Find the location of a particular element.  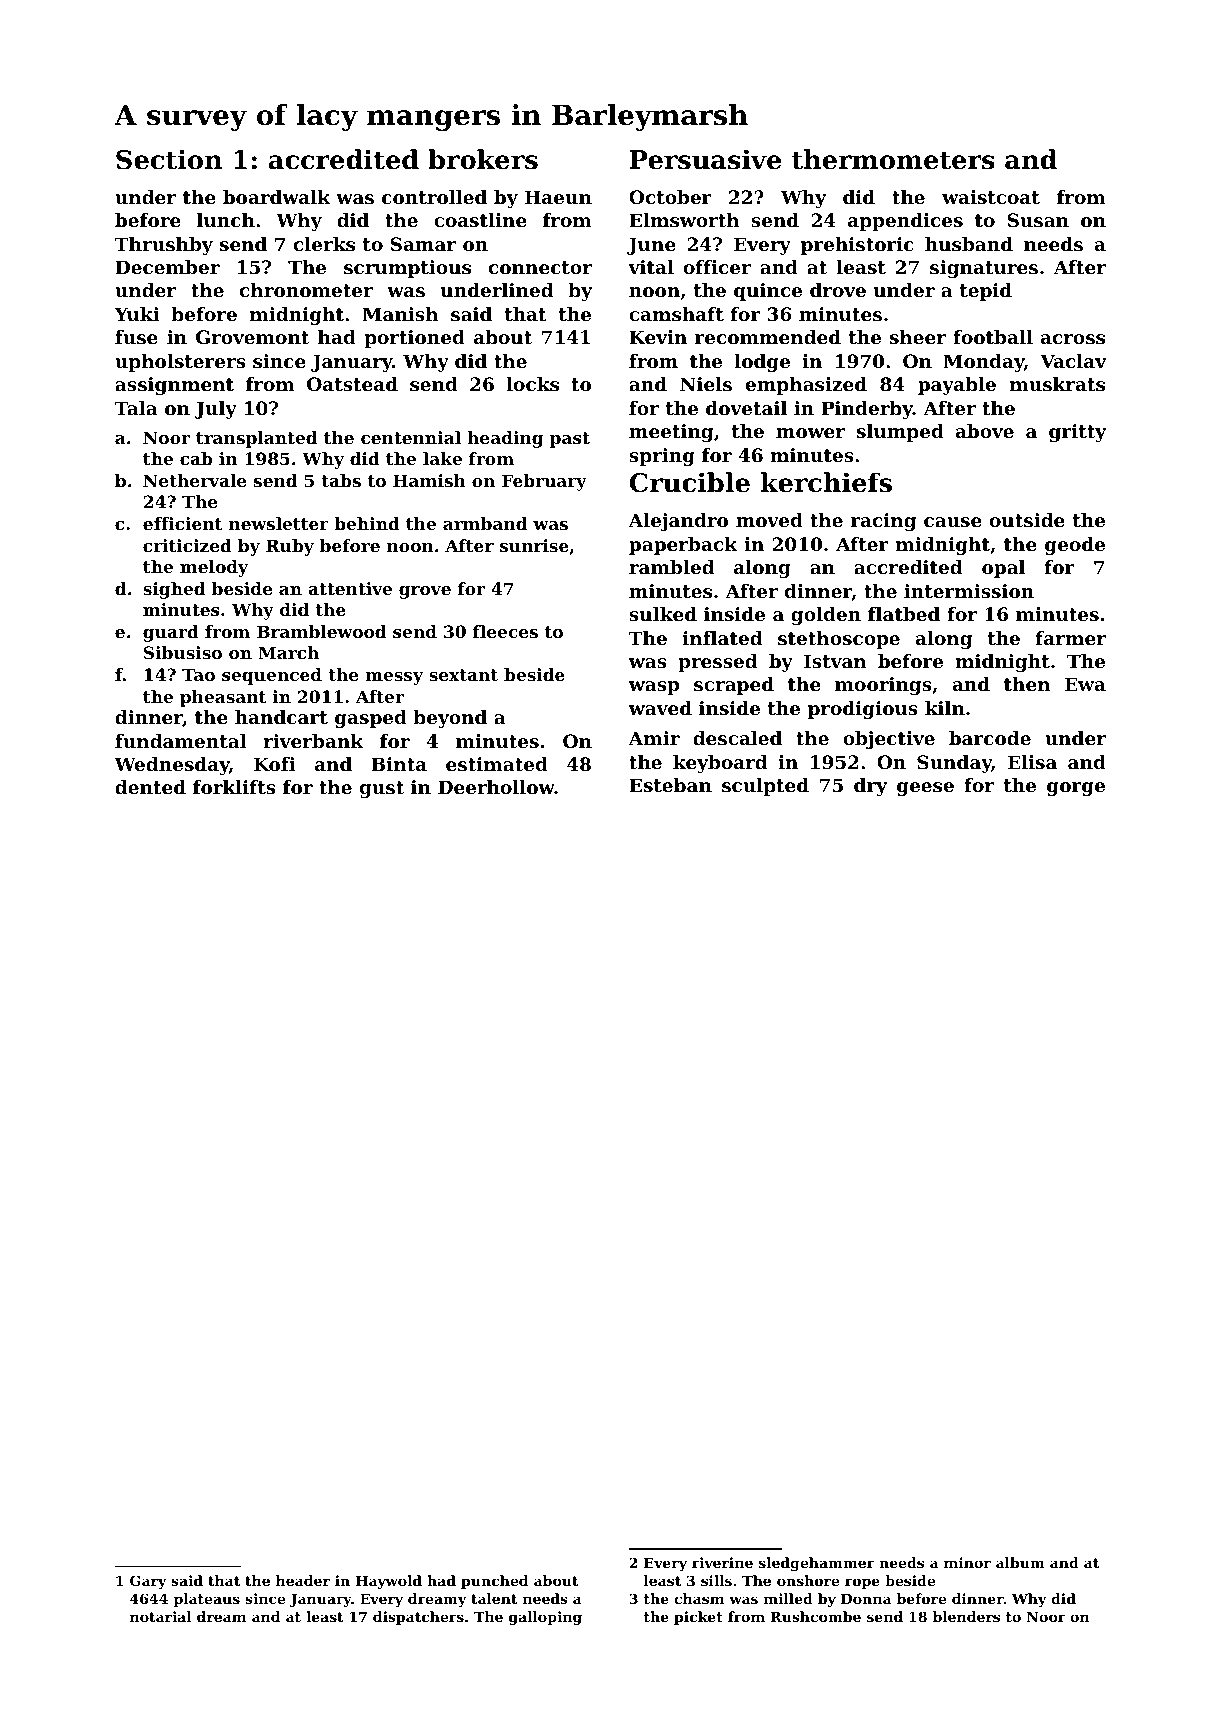

Bramblewood is located at coordinates (321, 631).
